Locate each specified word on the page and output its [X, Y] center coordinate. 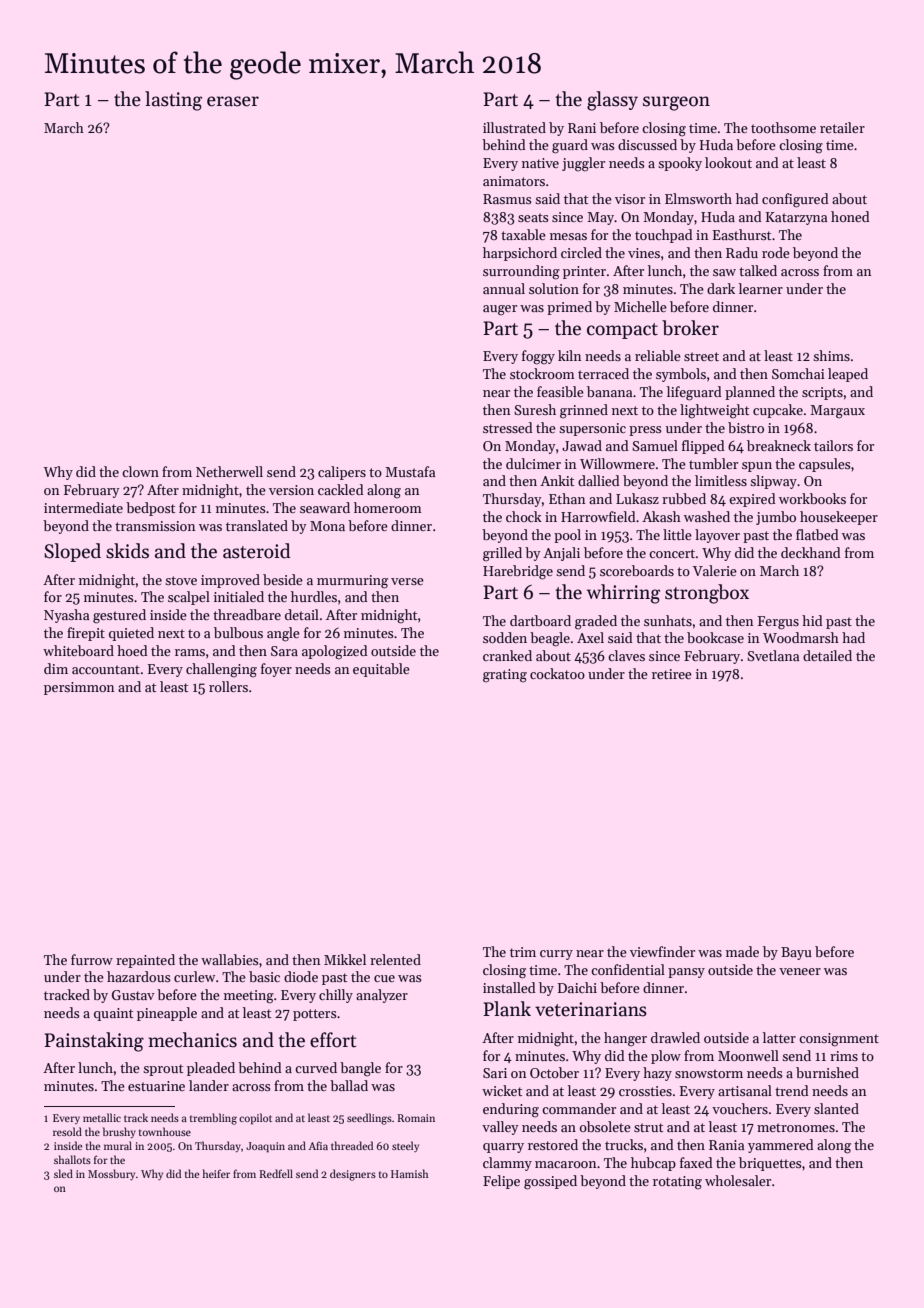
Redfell [276, 1173]
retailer [842, 127]
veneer [800, 971]
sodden [505, 637]
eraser [233, 101]
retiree [672, 674]
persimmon [79, 688]
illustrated [514, 127]
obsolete [605, 1126]
